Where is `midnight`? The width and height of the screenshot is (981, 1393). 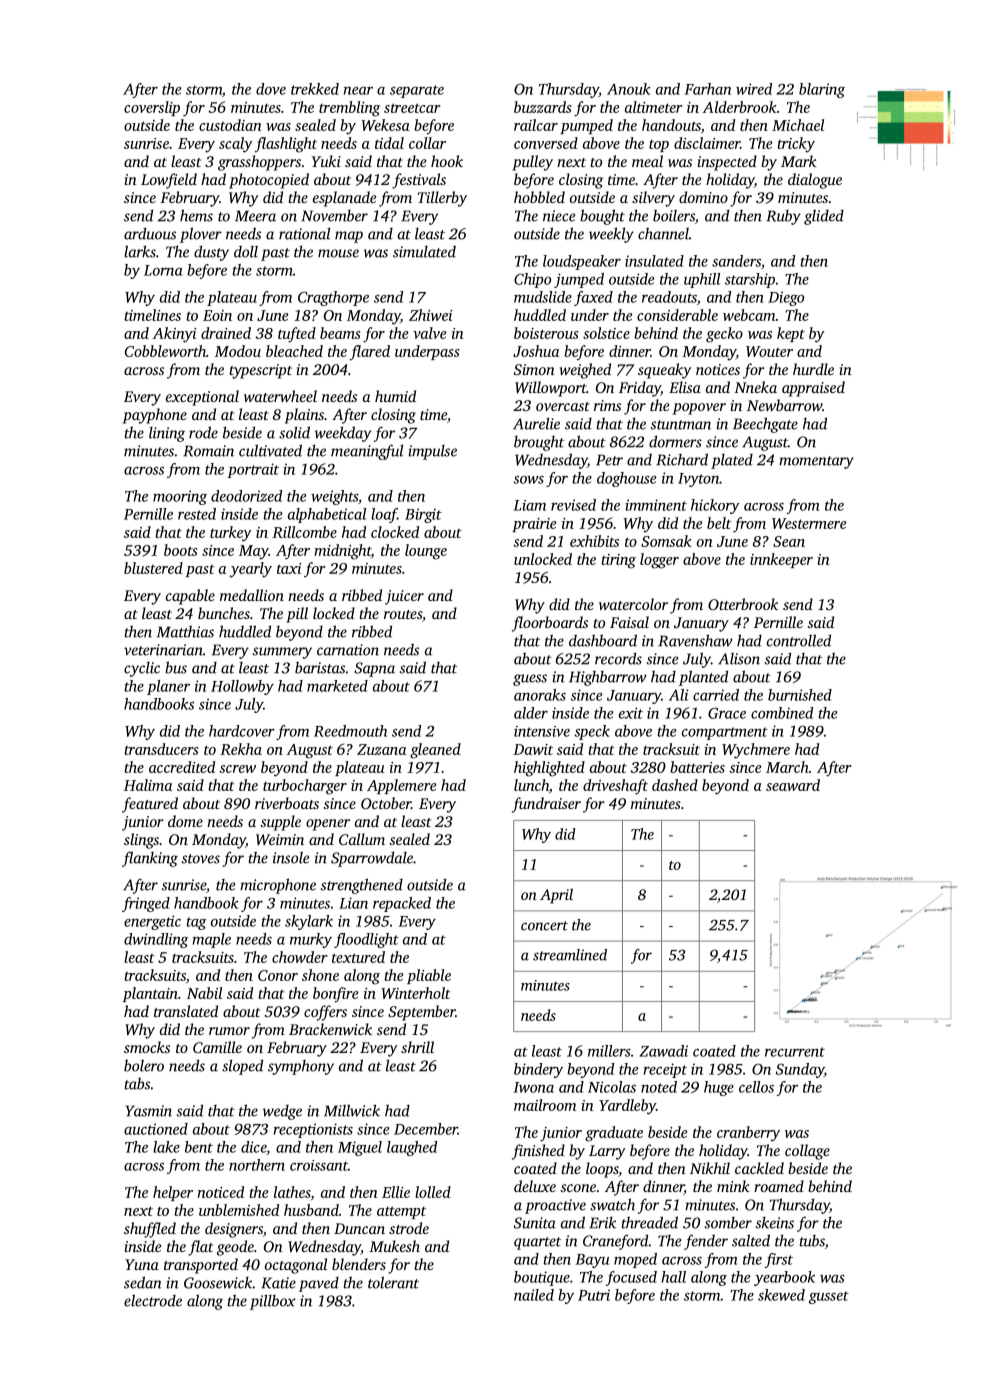 midnight is located at coordinates (342, 552).
